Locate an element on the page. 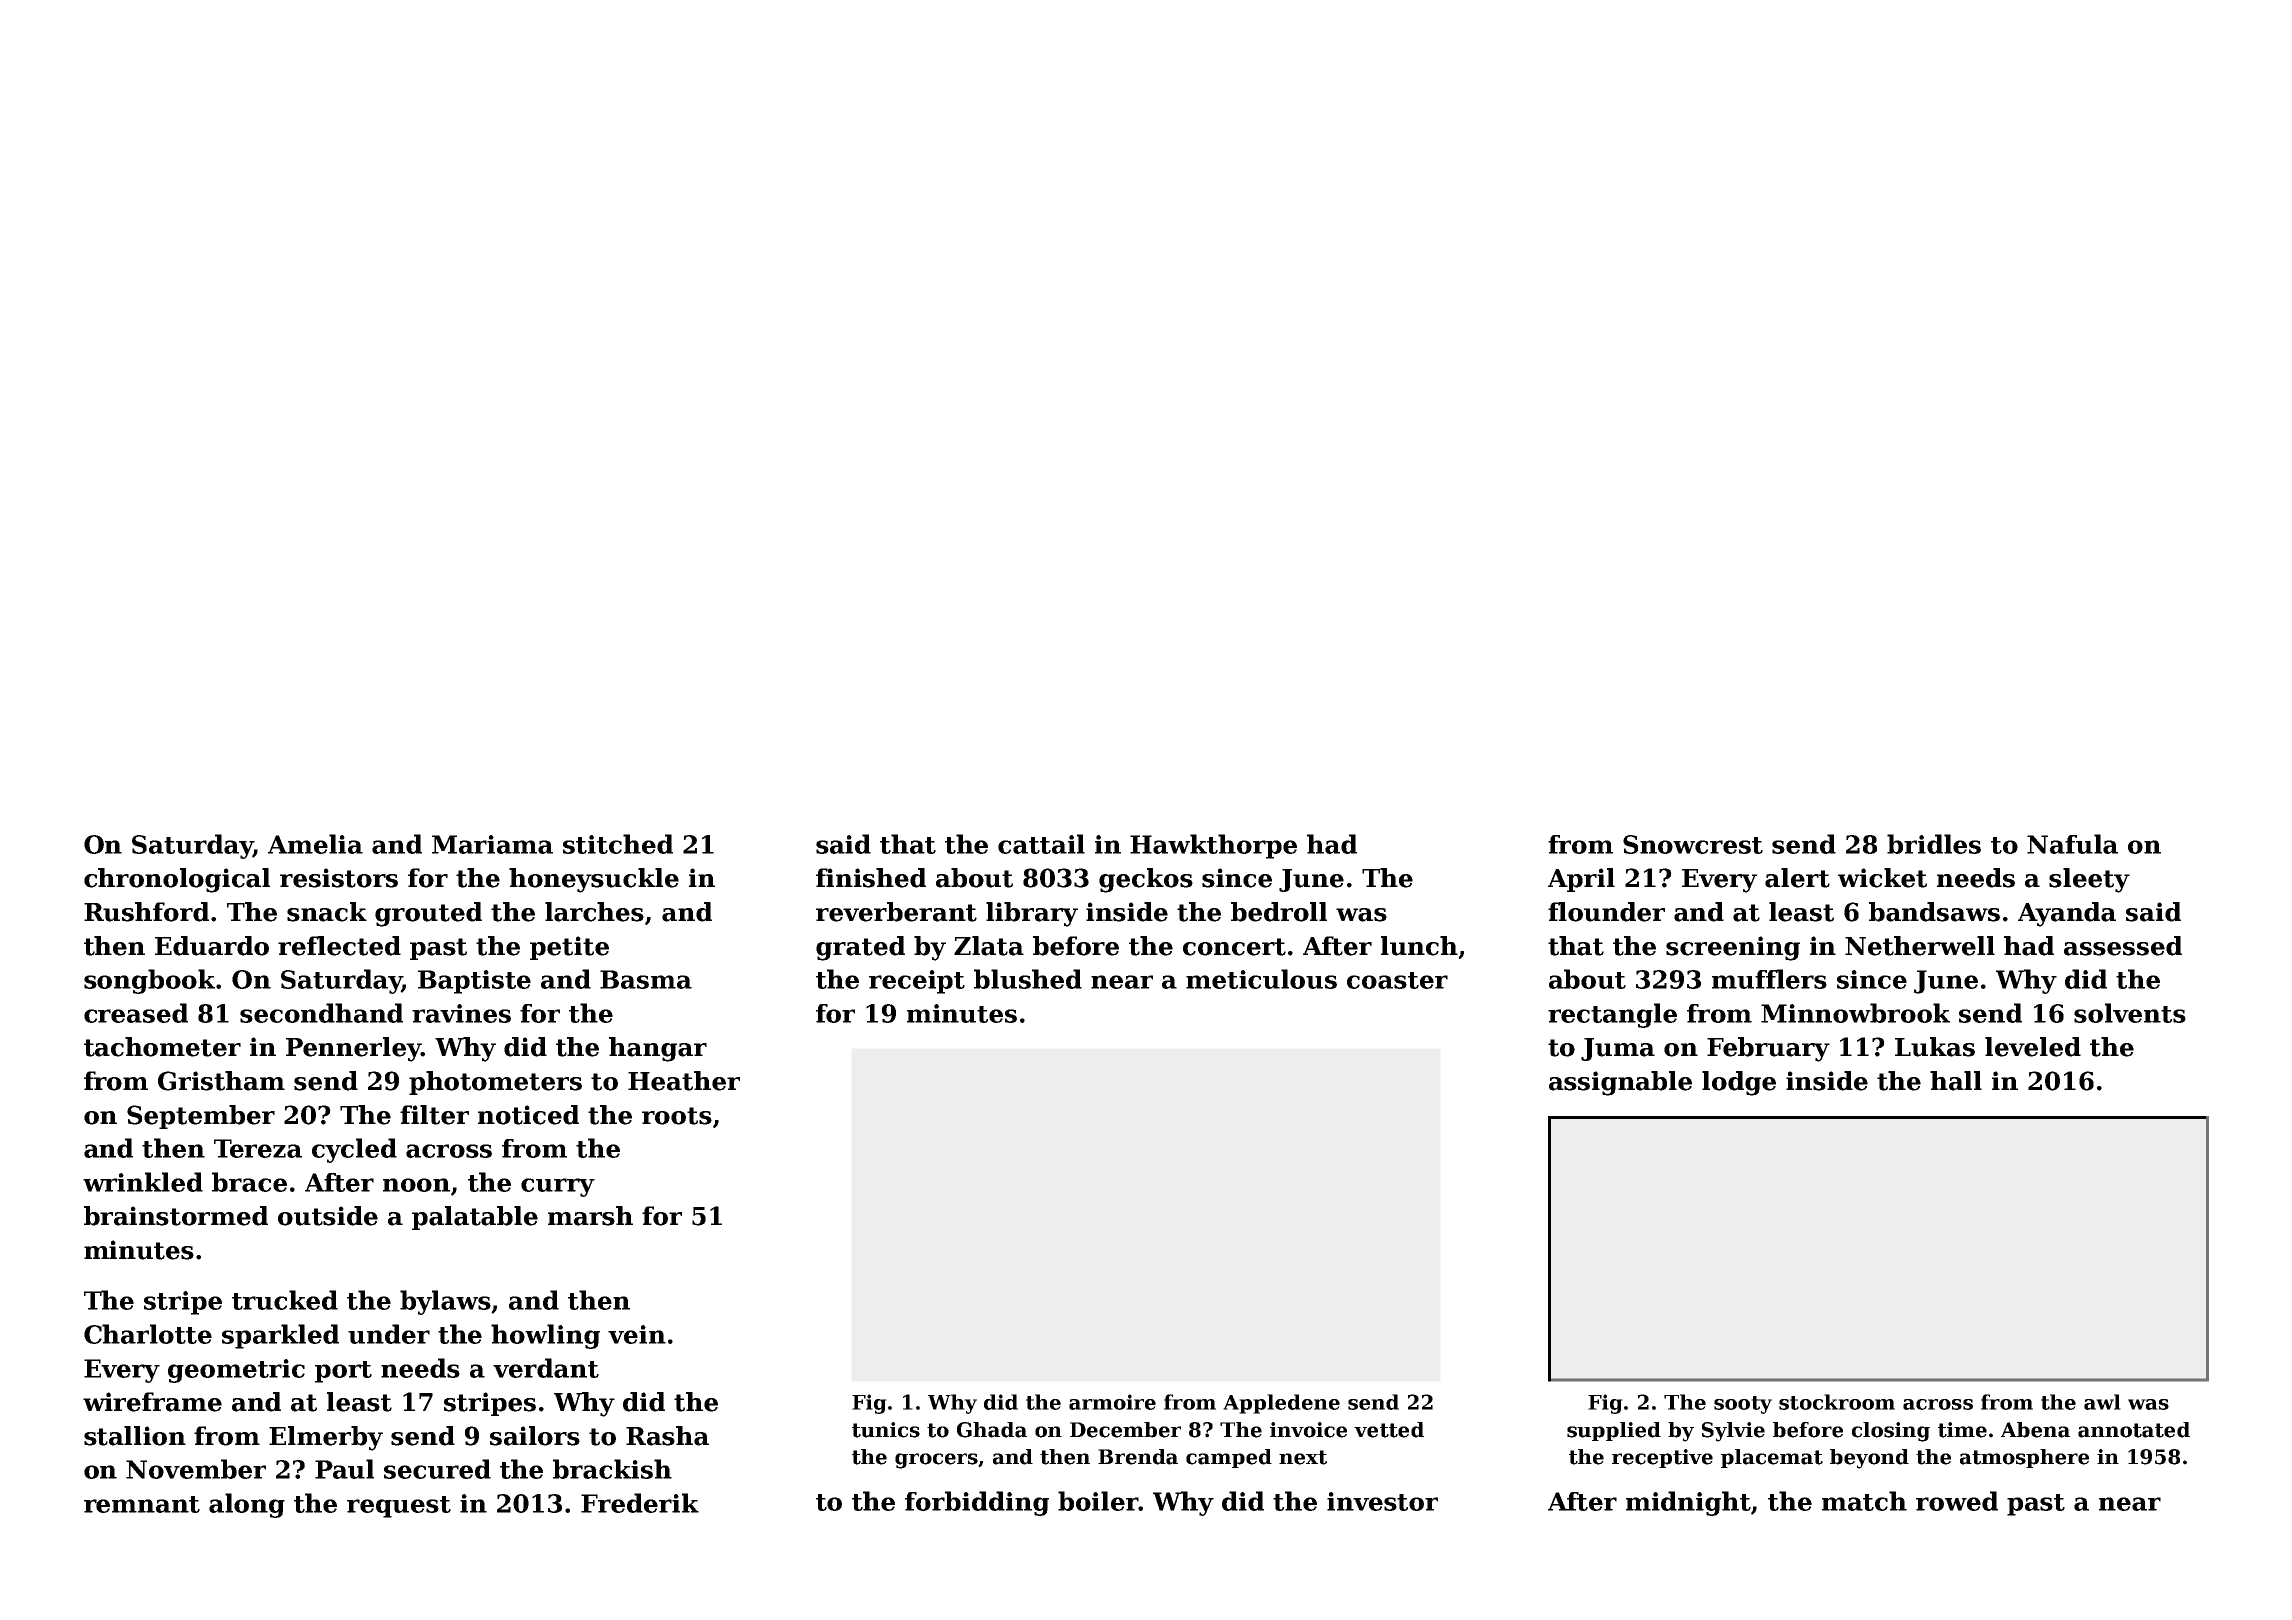 The width and height of the document is (2292, 1620). Lukas is located at coordinates (1935, 1047).
